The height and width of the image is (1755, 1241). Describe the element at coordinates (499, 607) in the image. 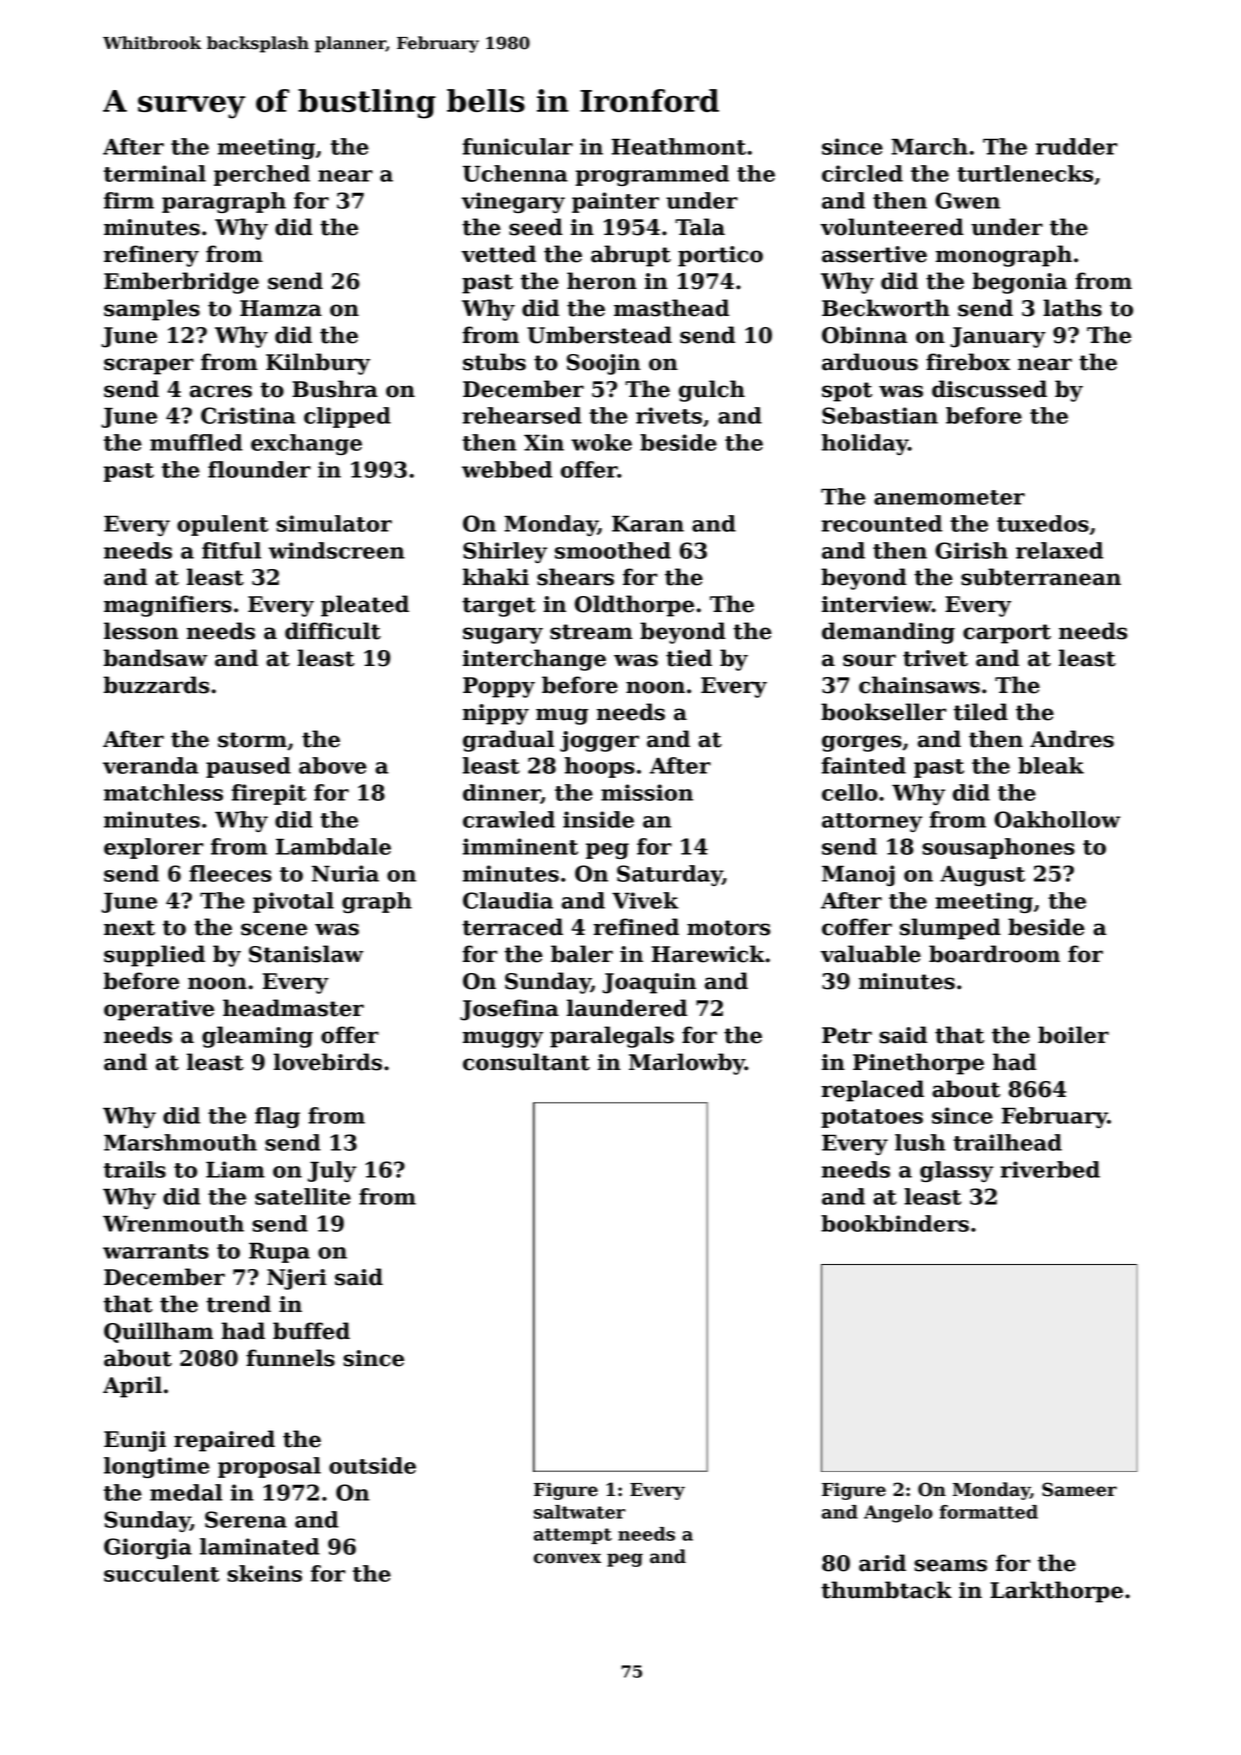

I see `target` at that location.
